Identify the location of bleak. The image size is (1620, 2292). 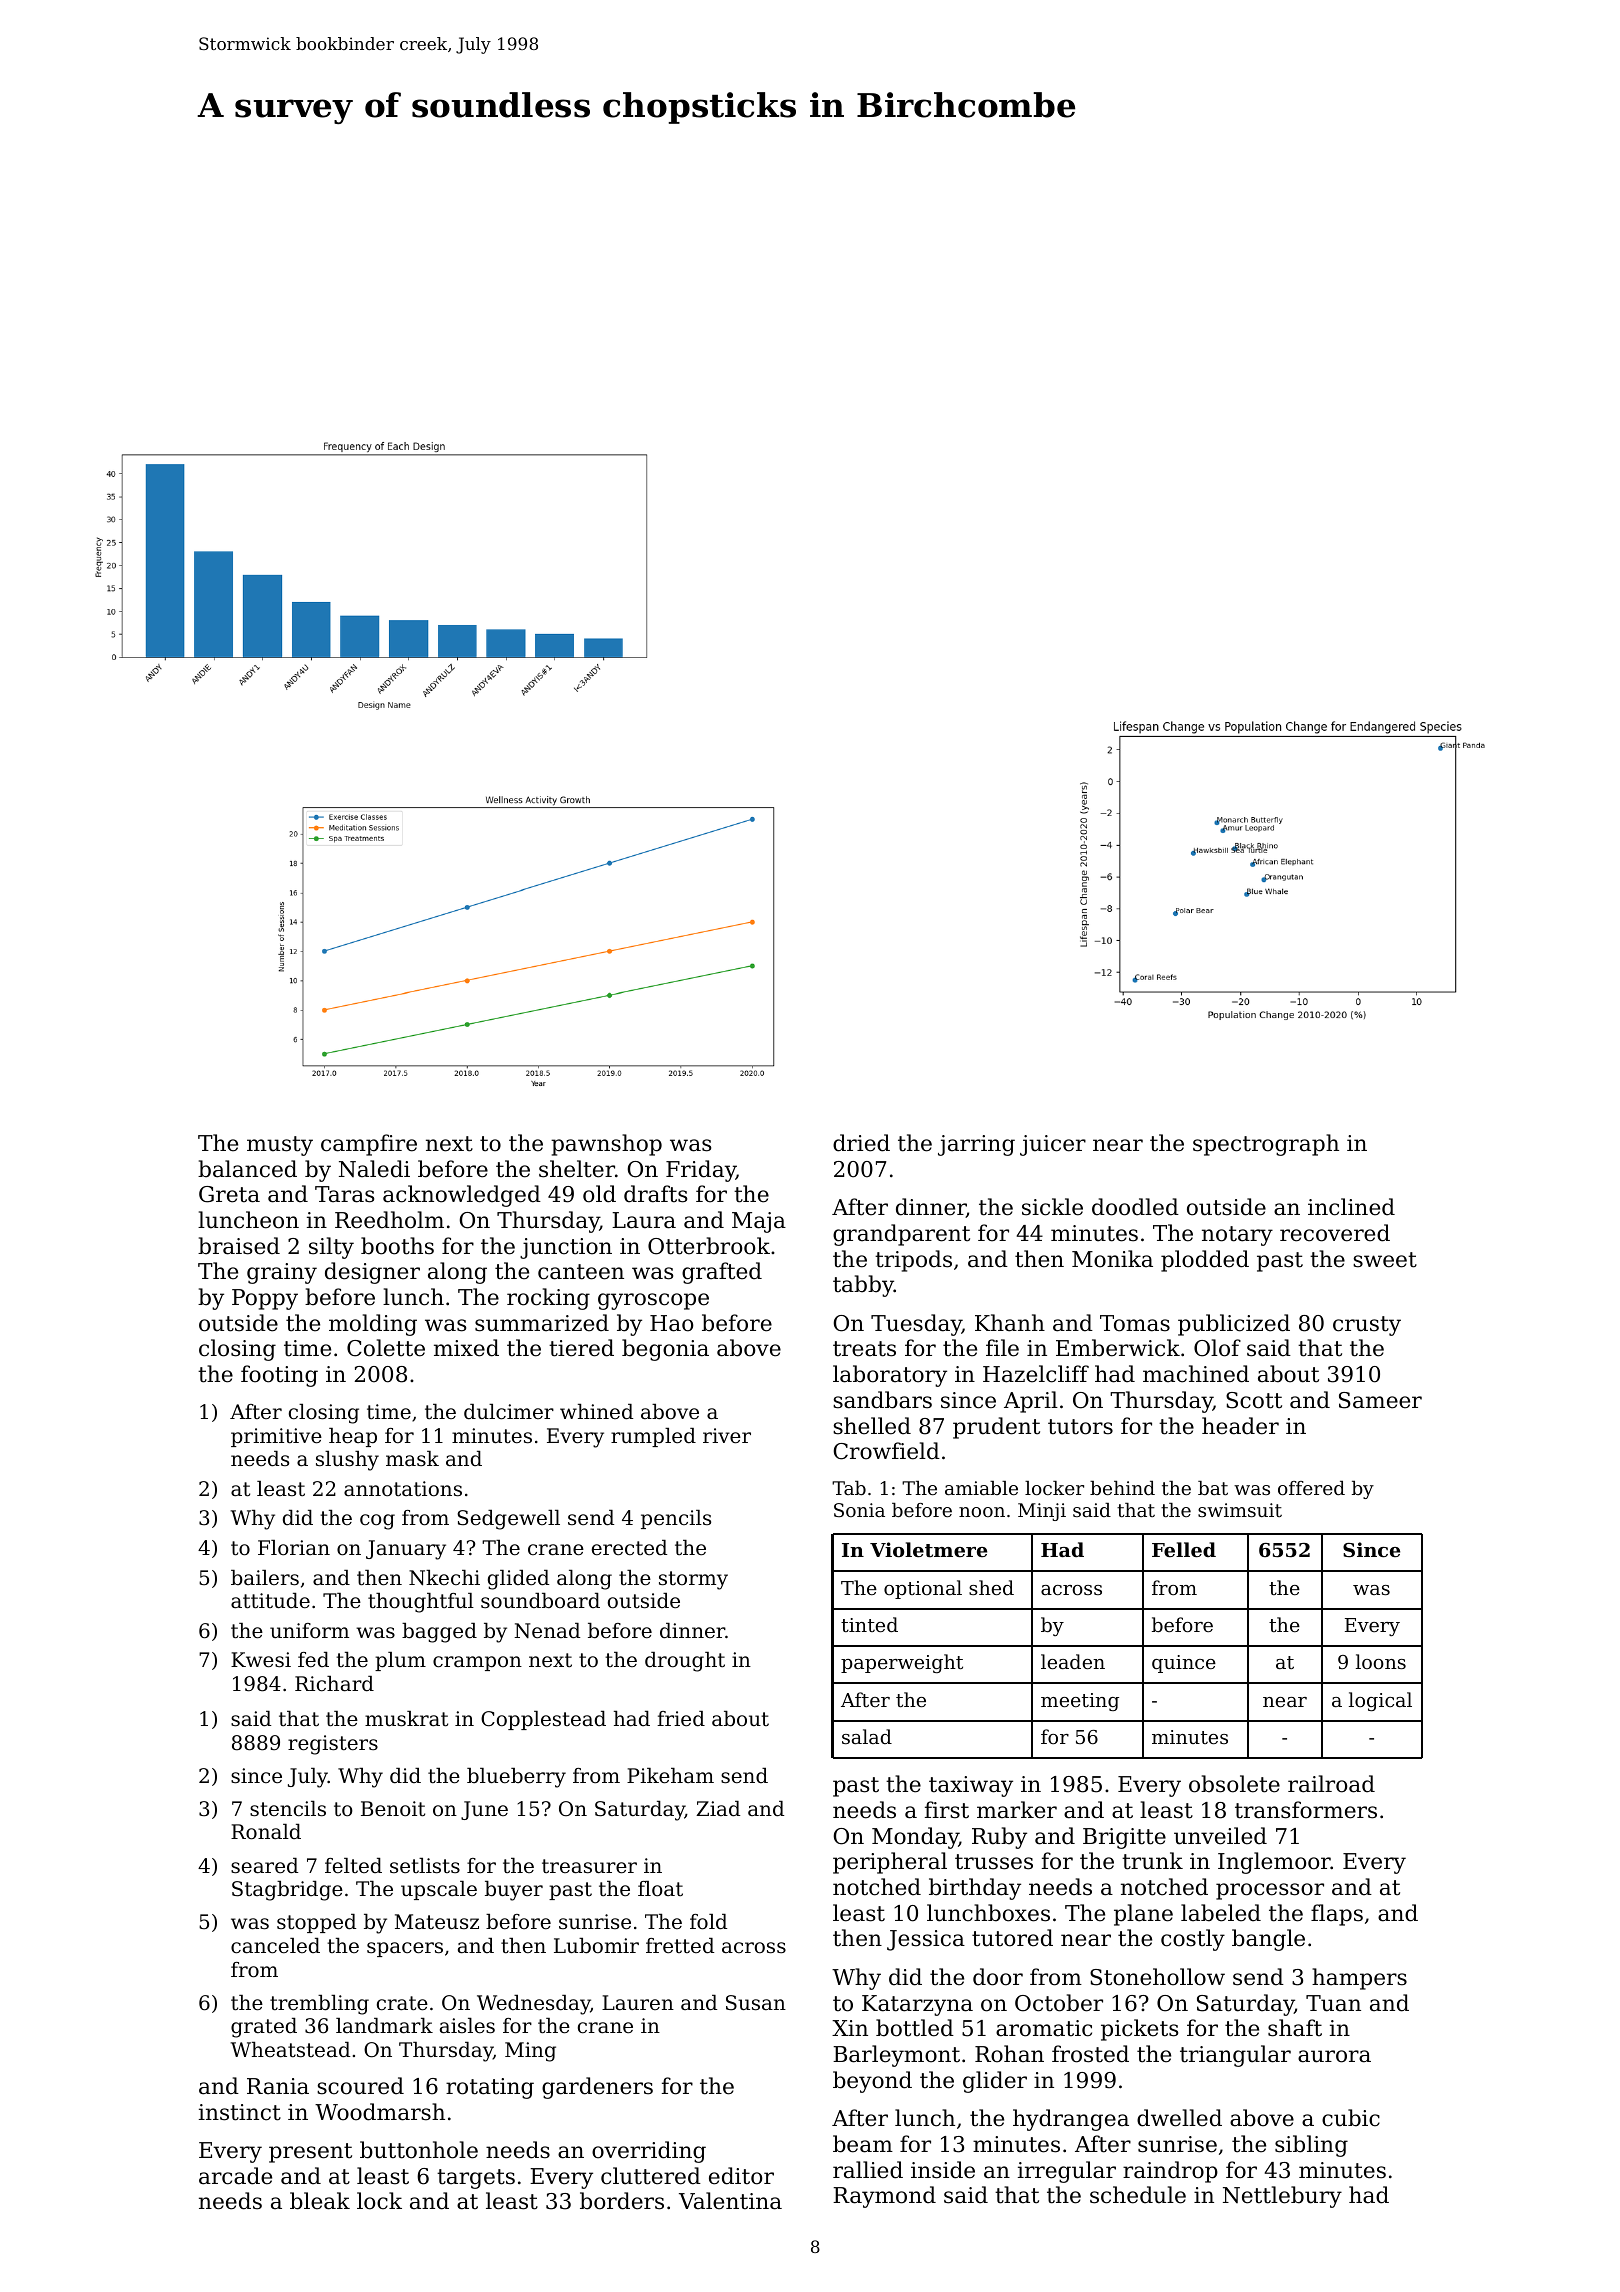
(320, 2201).
